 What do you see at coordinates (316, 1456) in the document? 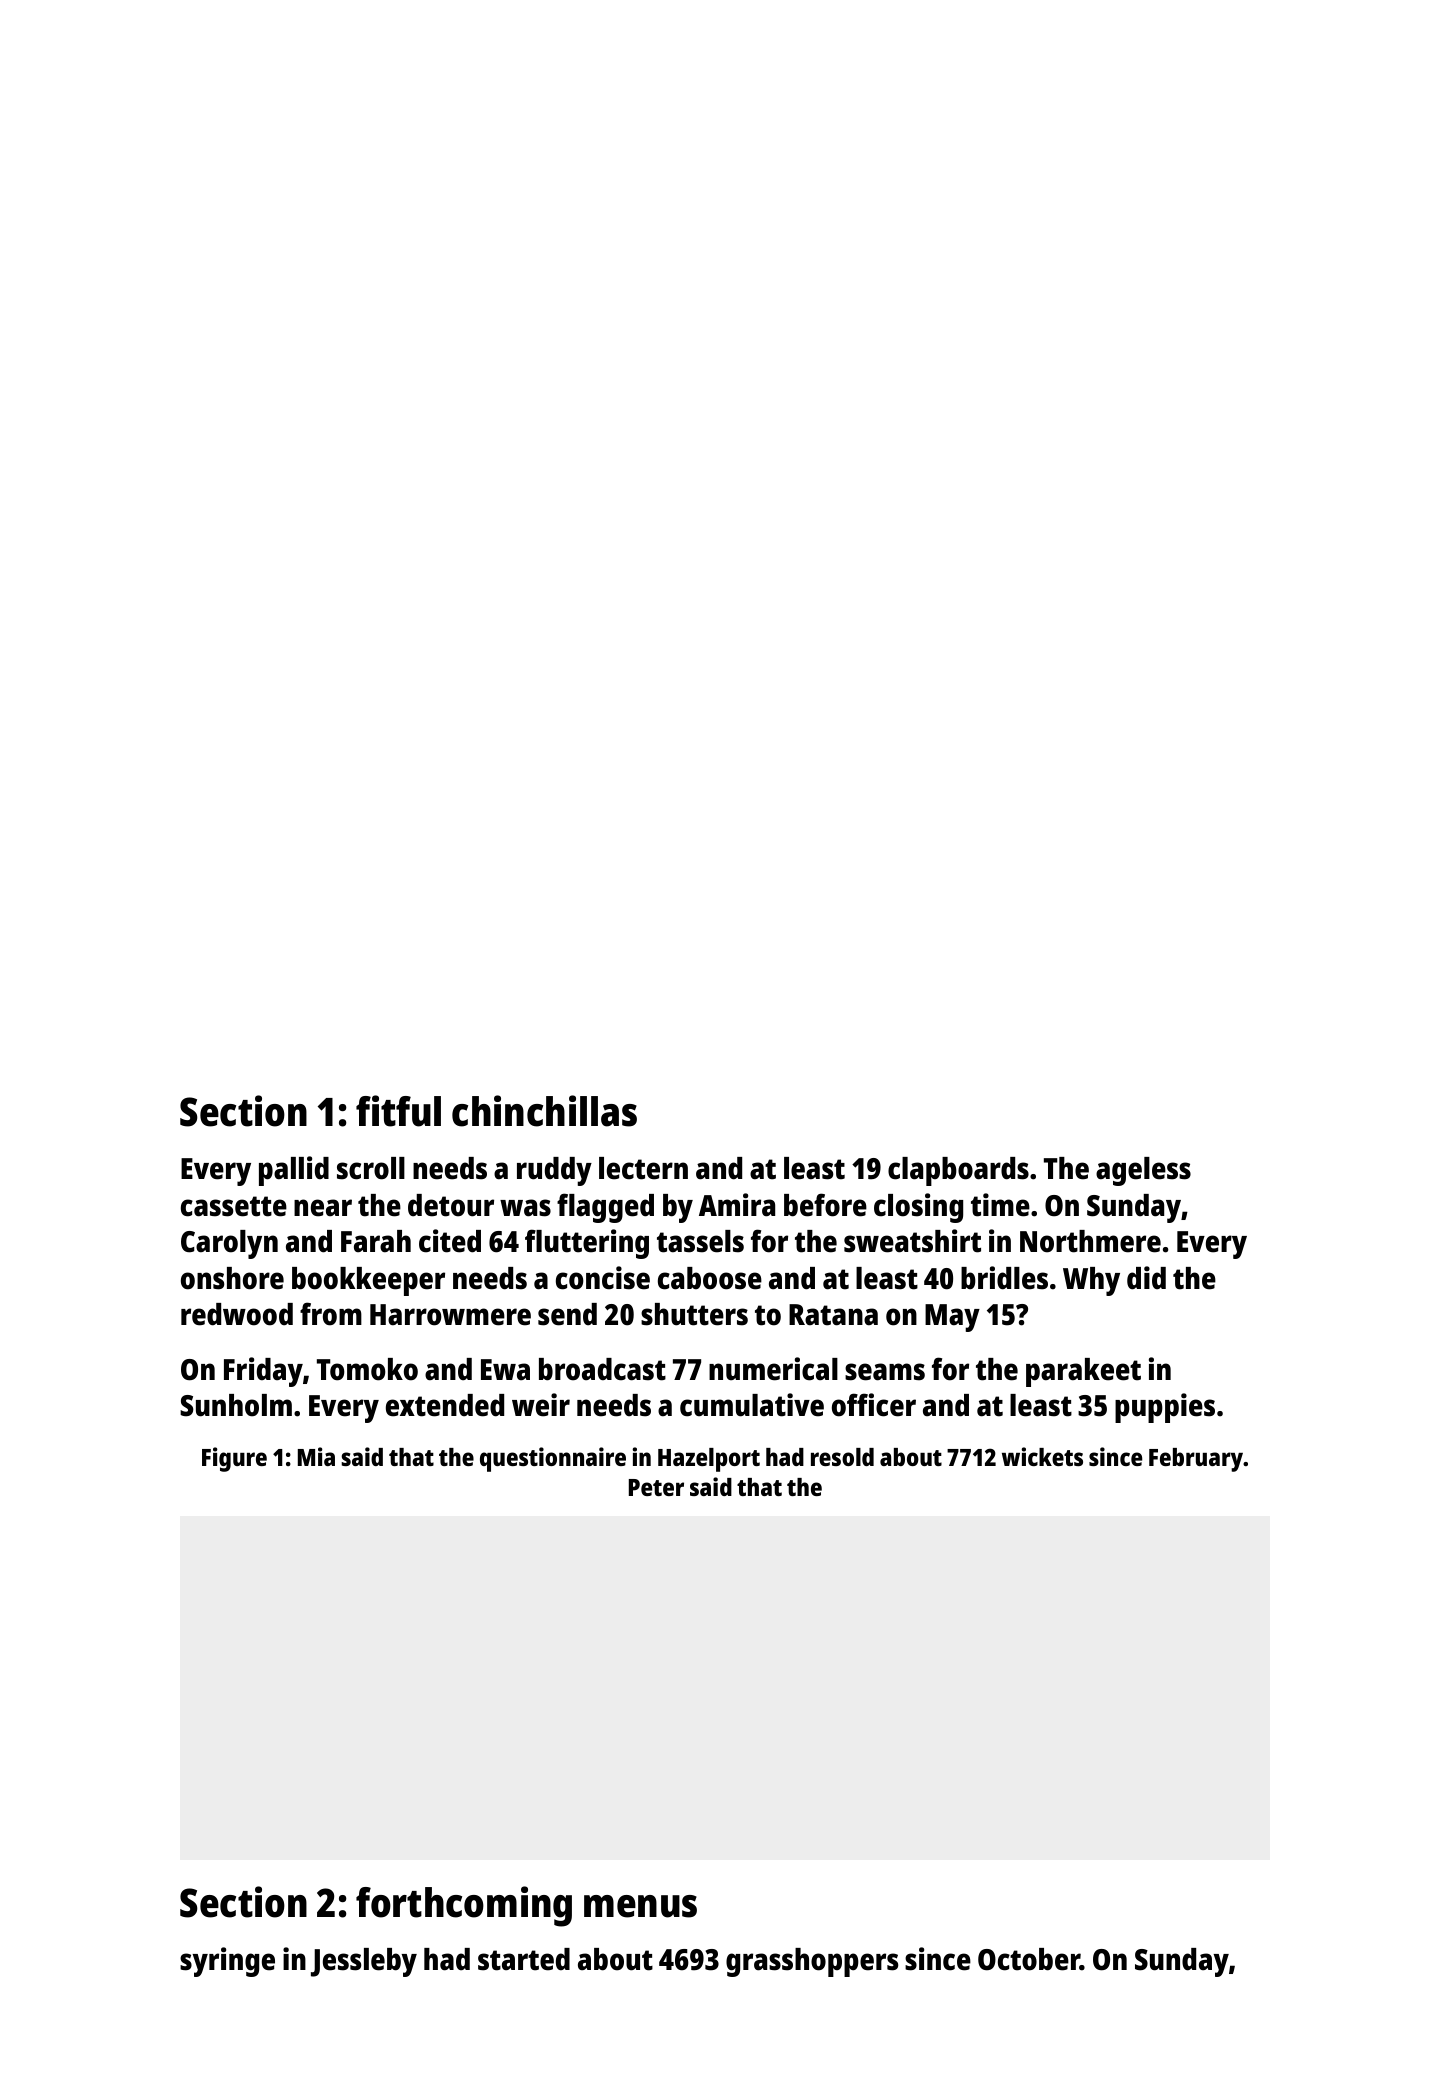
I see `Mia` at bounding box center [316, 1456].
